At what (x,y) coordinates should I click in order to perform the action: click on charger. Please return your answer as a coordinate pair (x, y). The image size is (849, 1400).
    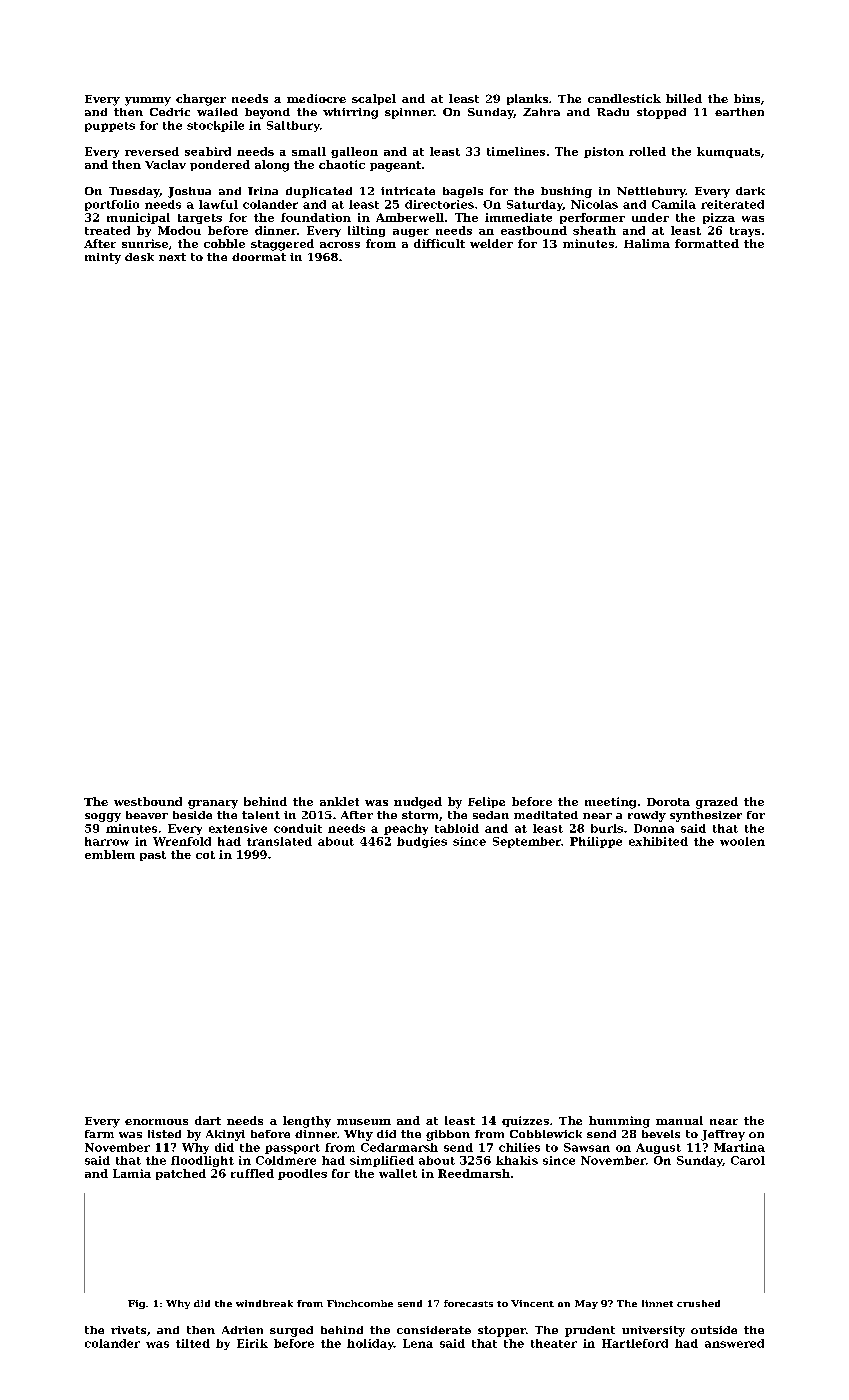
    Looking at the image, I should click on (201, 100).
